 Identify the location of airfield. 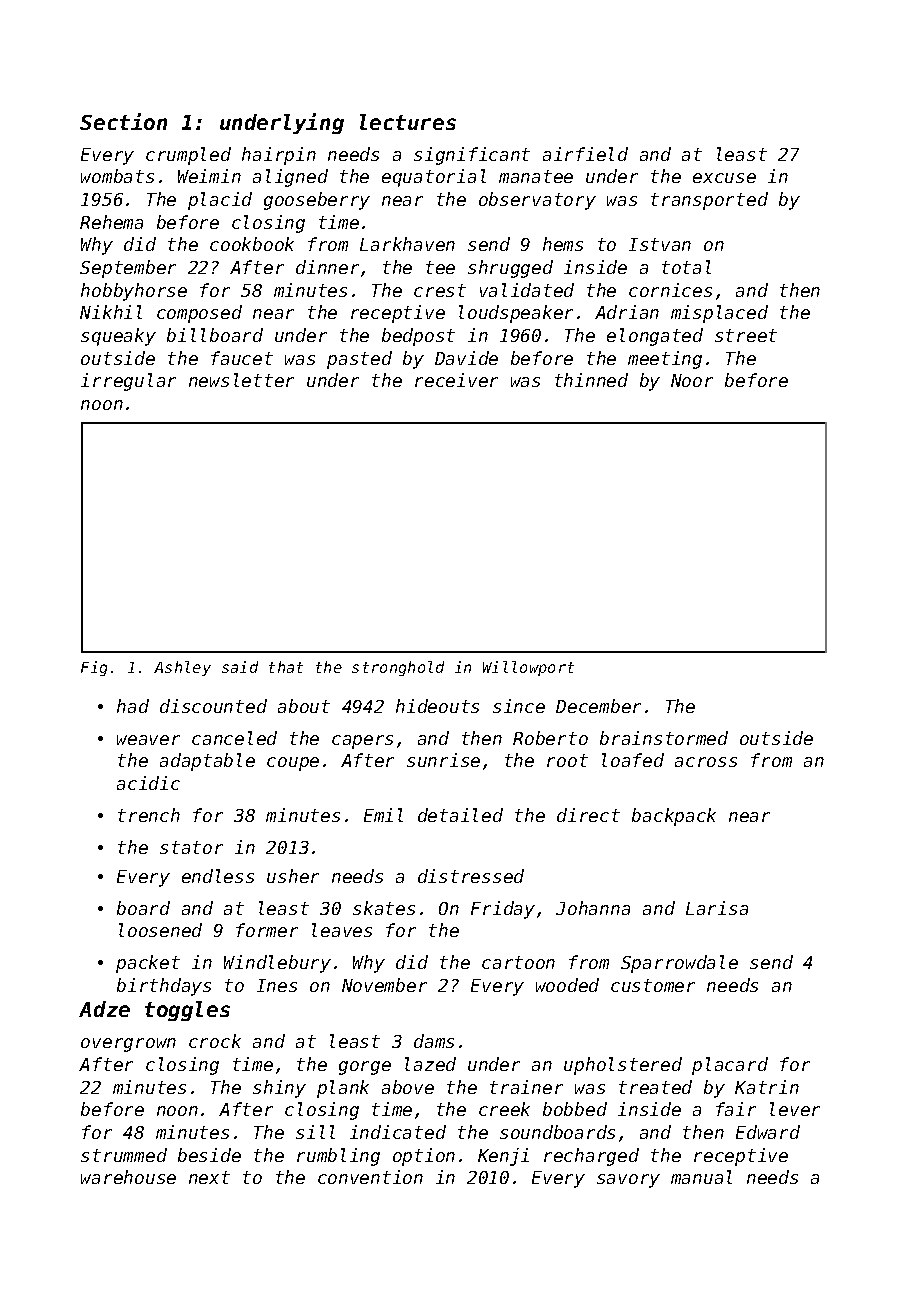
(585, 154).
